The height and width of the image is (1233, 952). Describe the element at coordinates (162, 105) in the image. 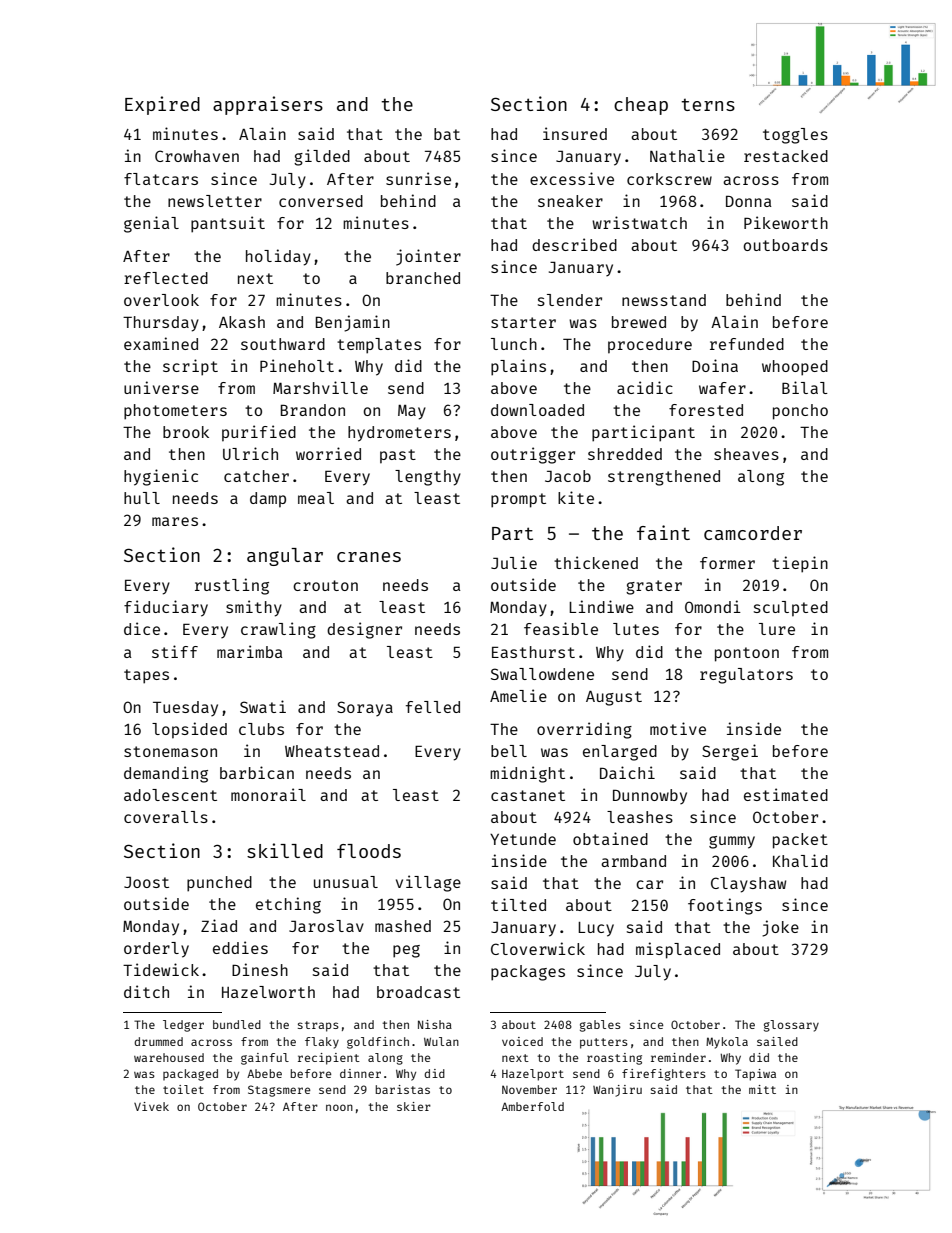

I see `Expired` at that location.
